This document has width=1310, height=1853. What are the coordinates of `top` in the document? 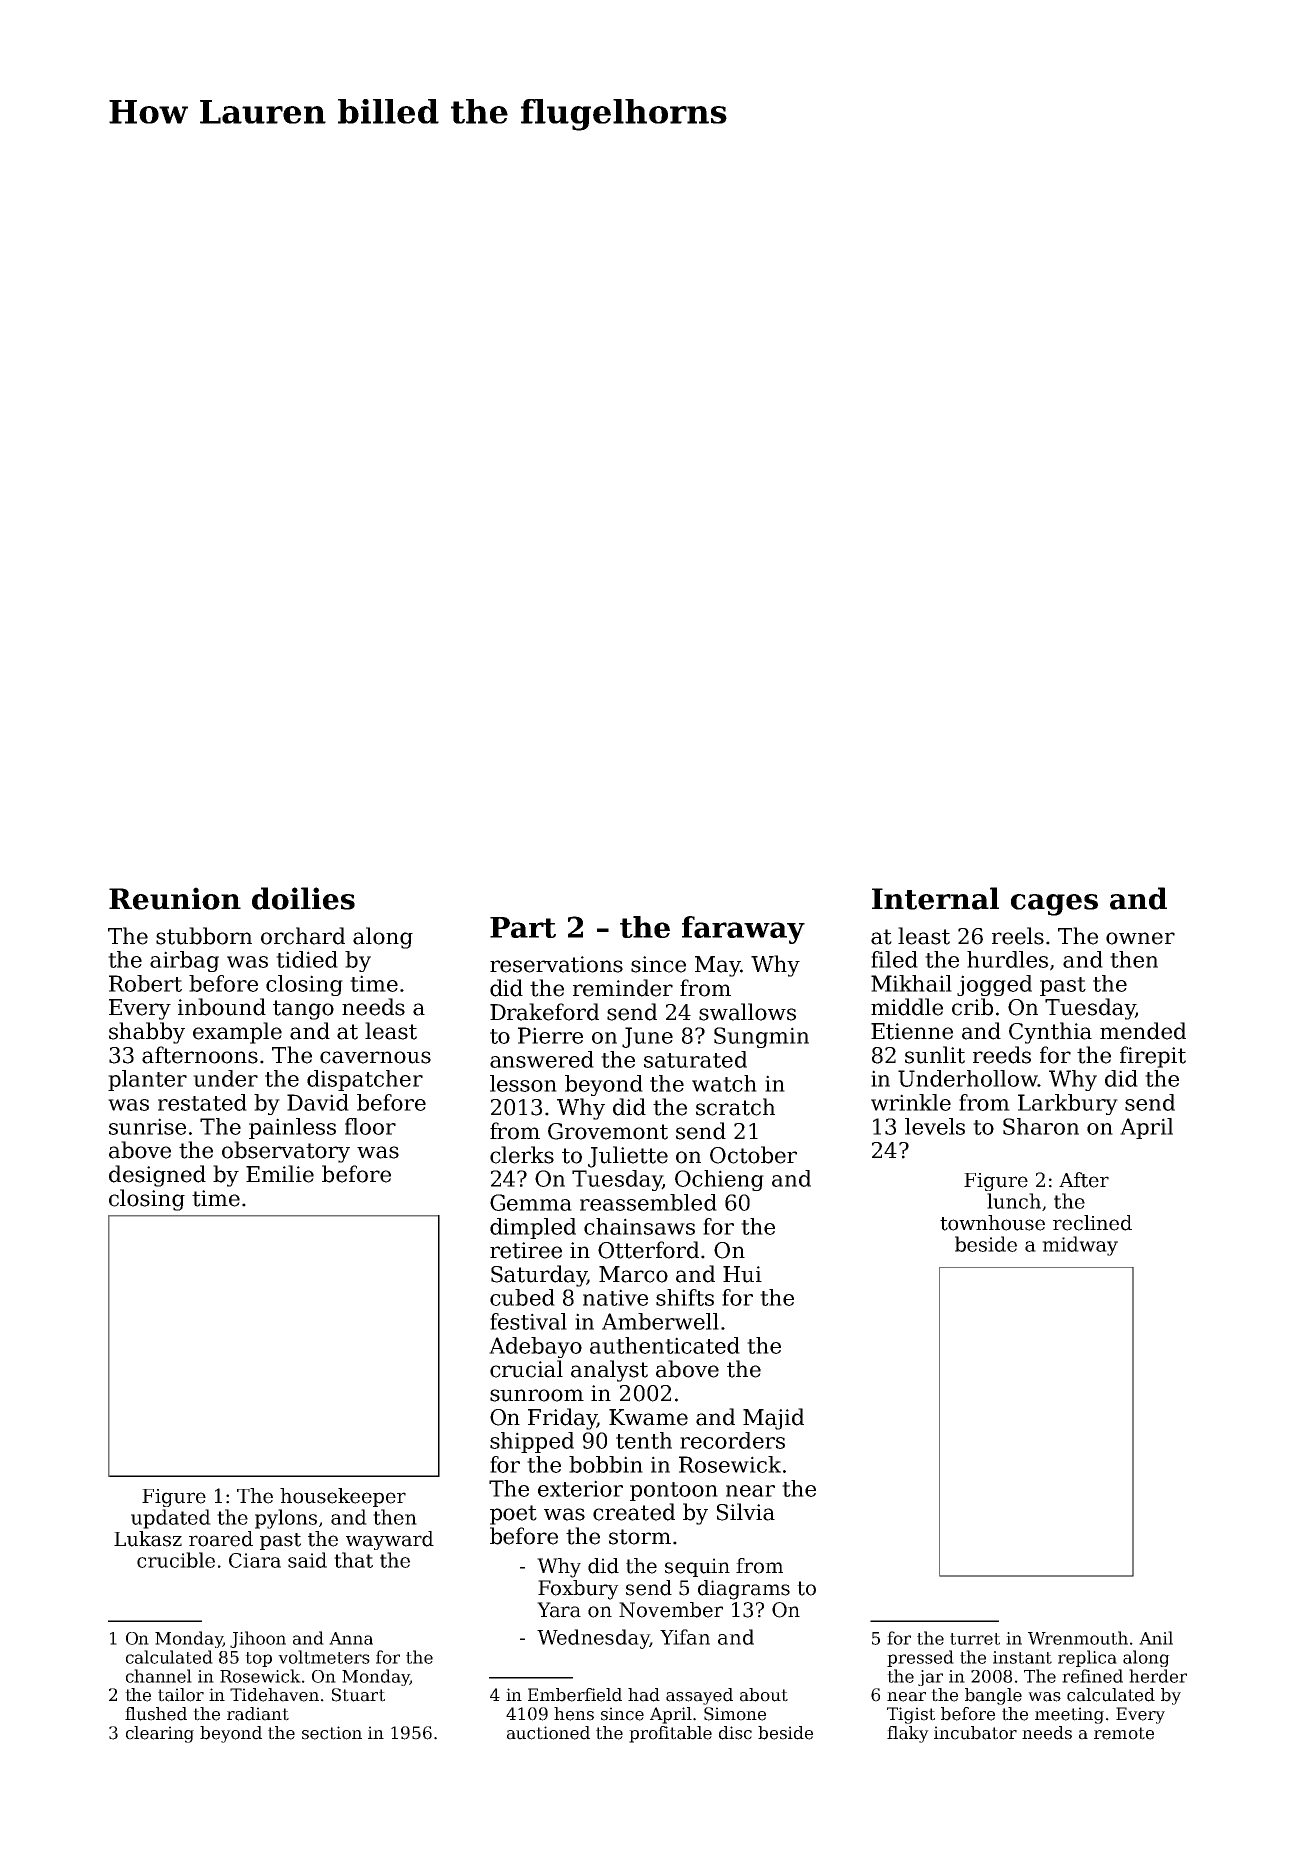 It's located at (258, 1659).
